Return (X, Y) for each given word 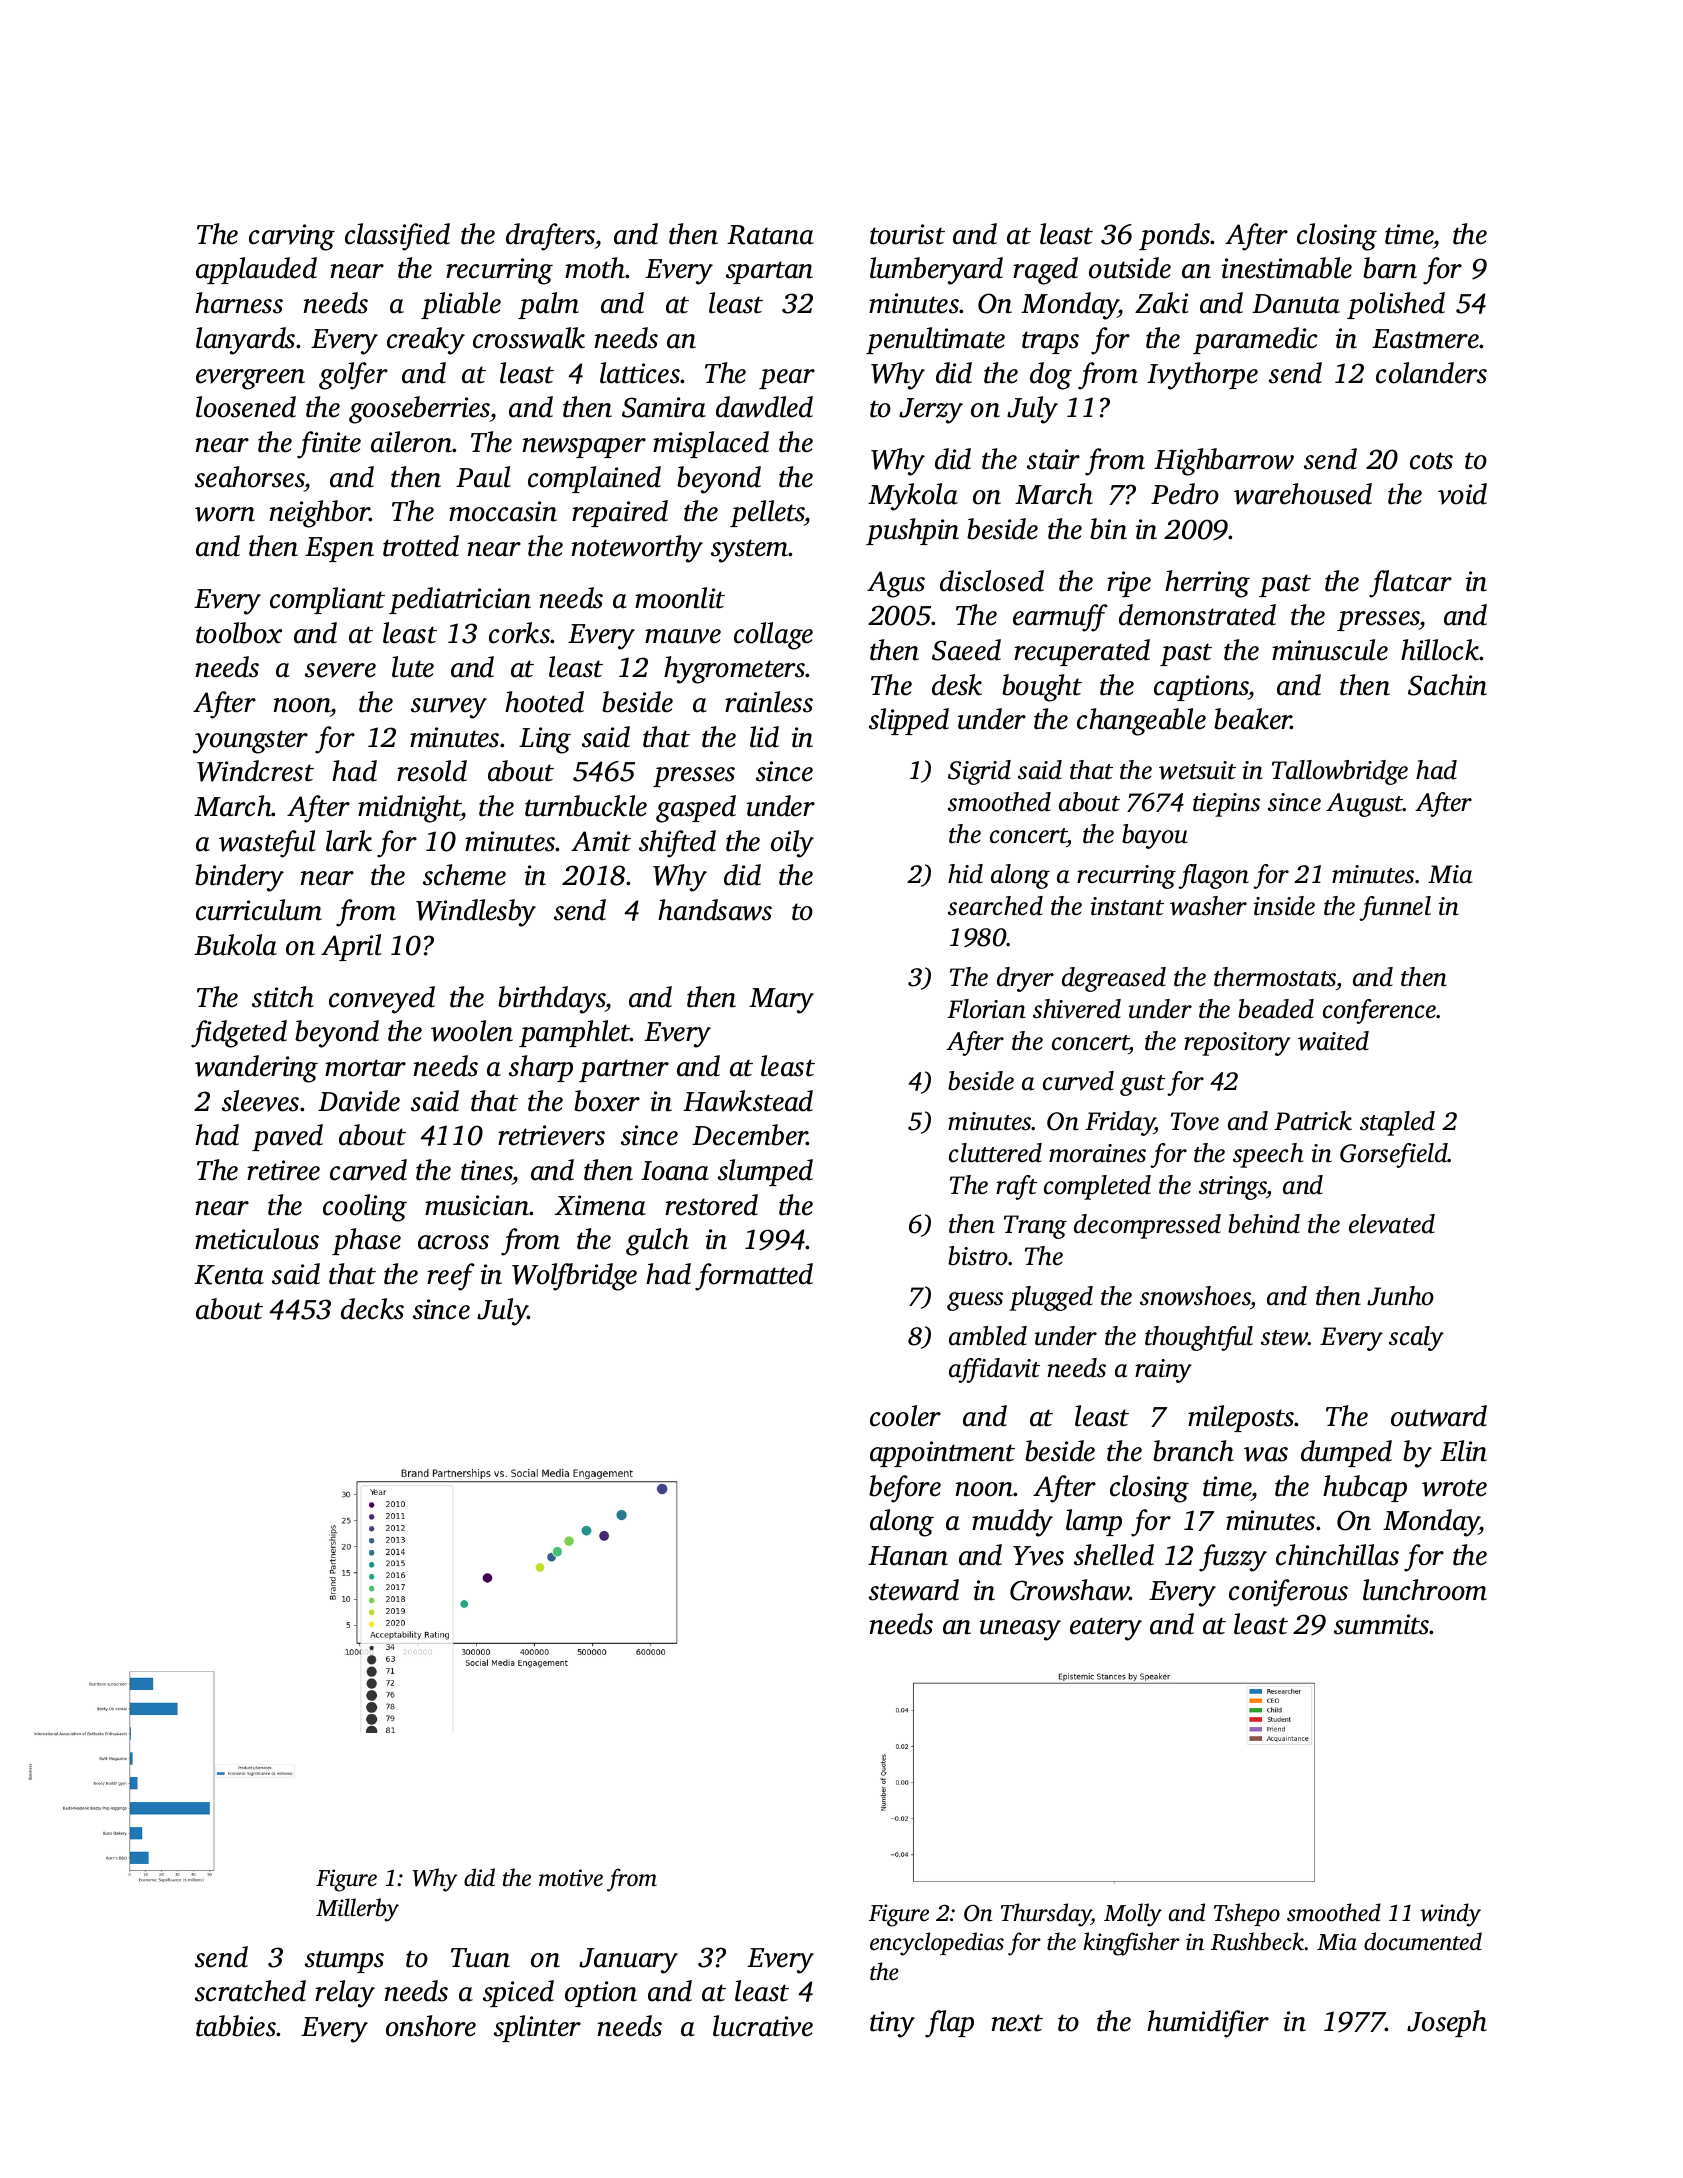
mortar (365, 1068)
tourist (907, 234)
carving (292, 237)
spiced (518, 1993)
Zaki (1162, 303)
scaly (1416, 1338)
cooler (905, 1416)
